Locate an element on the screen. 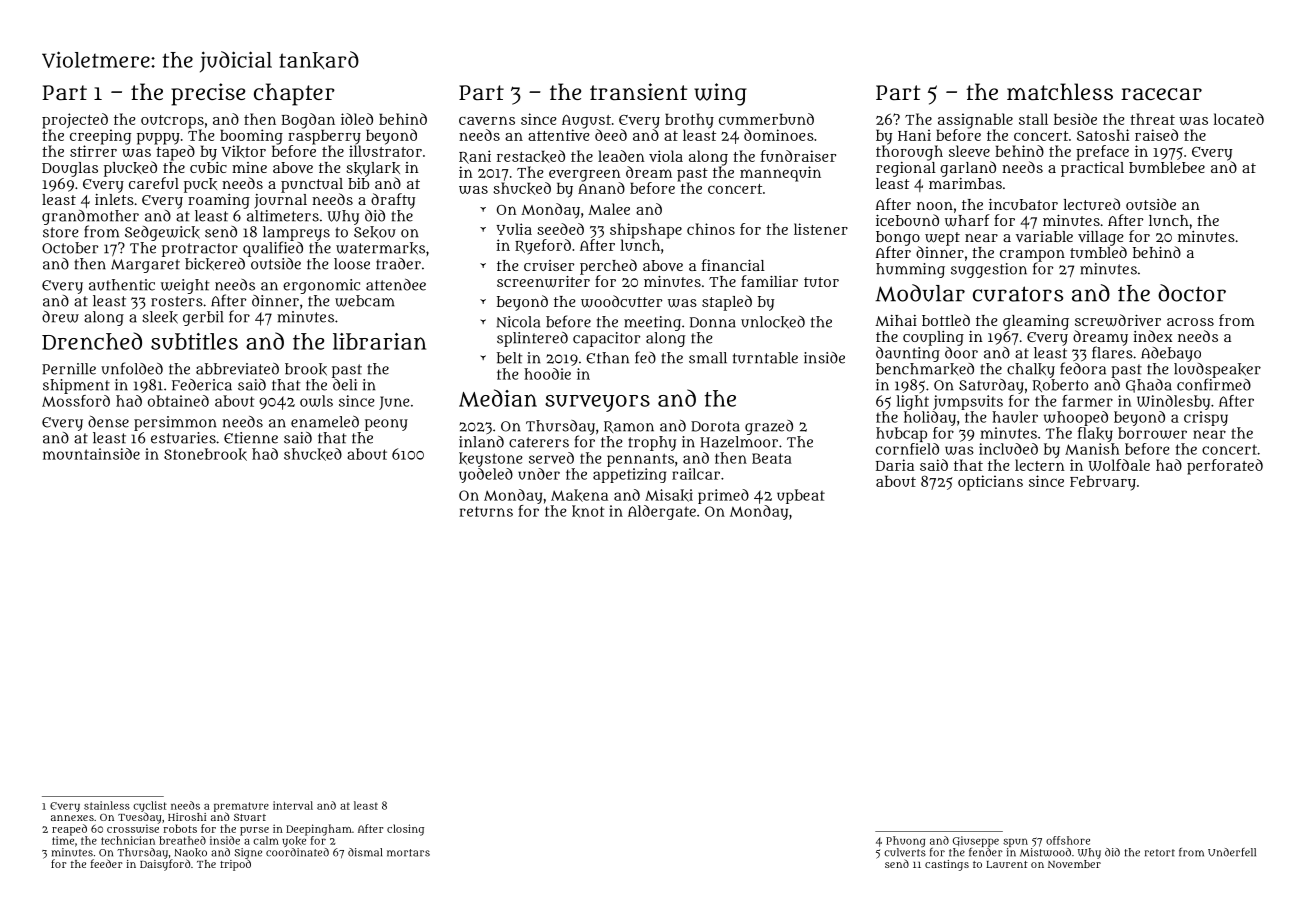  crispy is located at coordinates (1206, 418).
